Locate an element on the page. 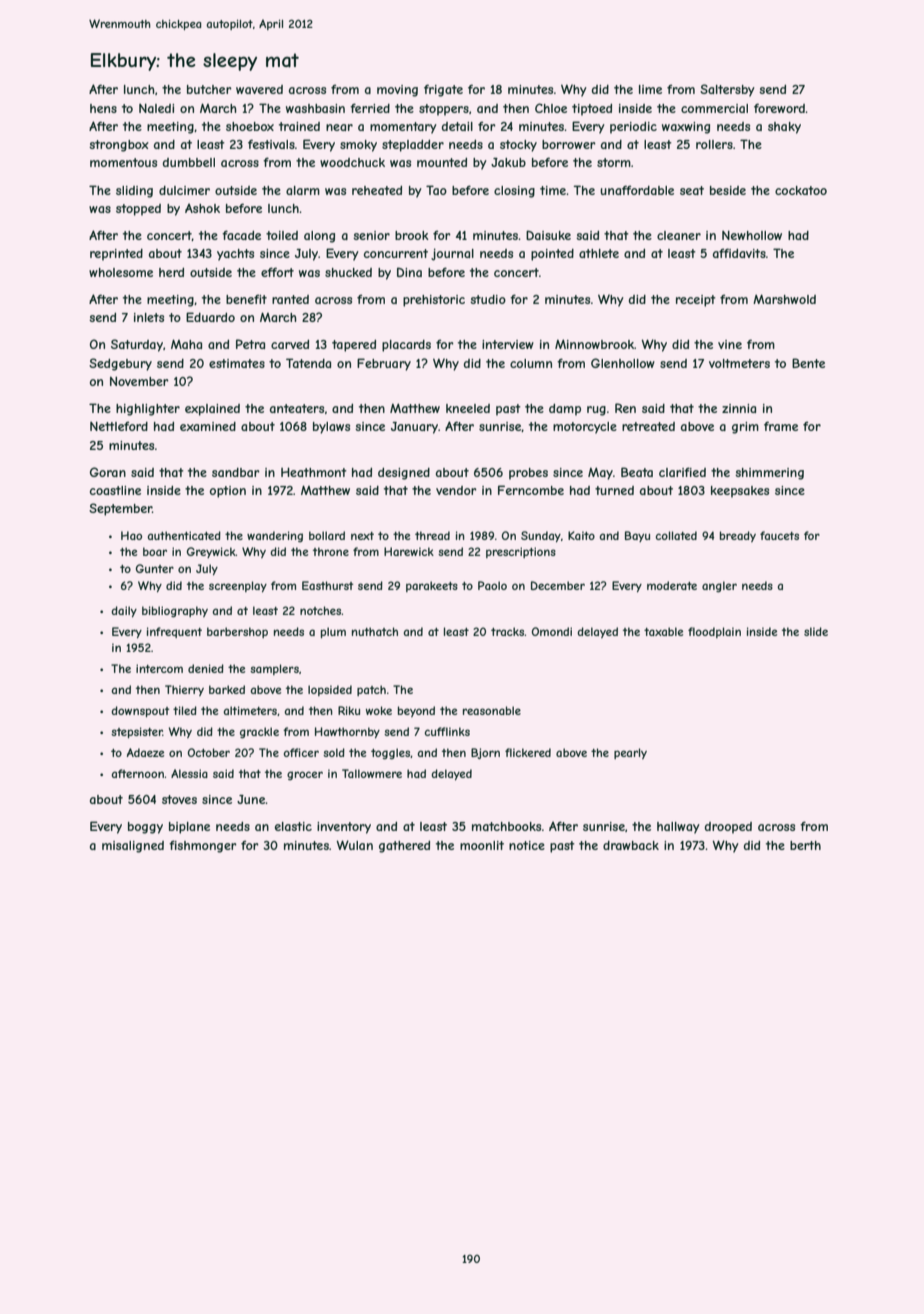 The image size is (924, 1314). shoebox is located at coordinates (250, 126).
